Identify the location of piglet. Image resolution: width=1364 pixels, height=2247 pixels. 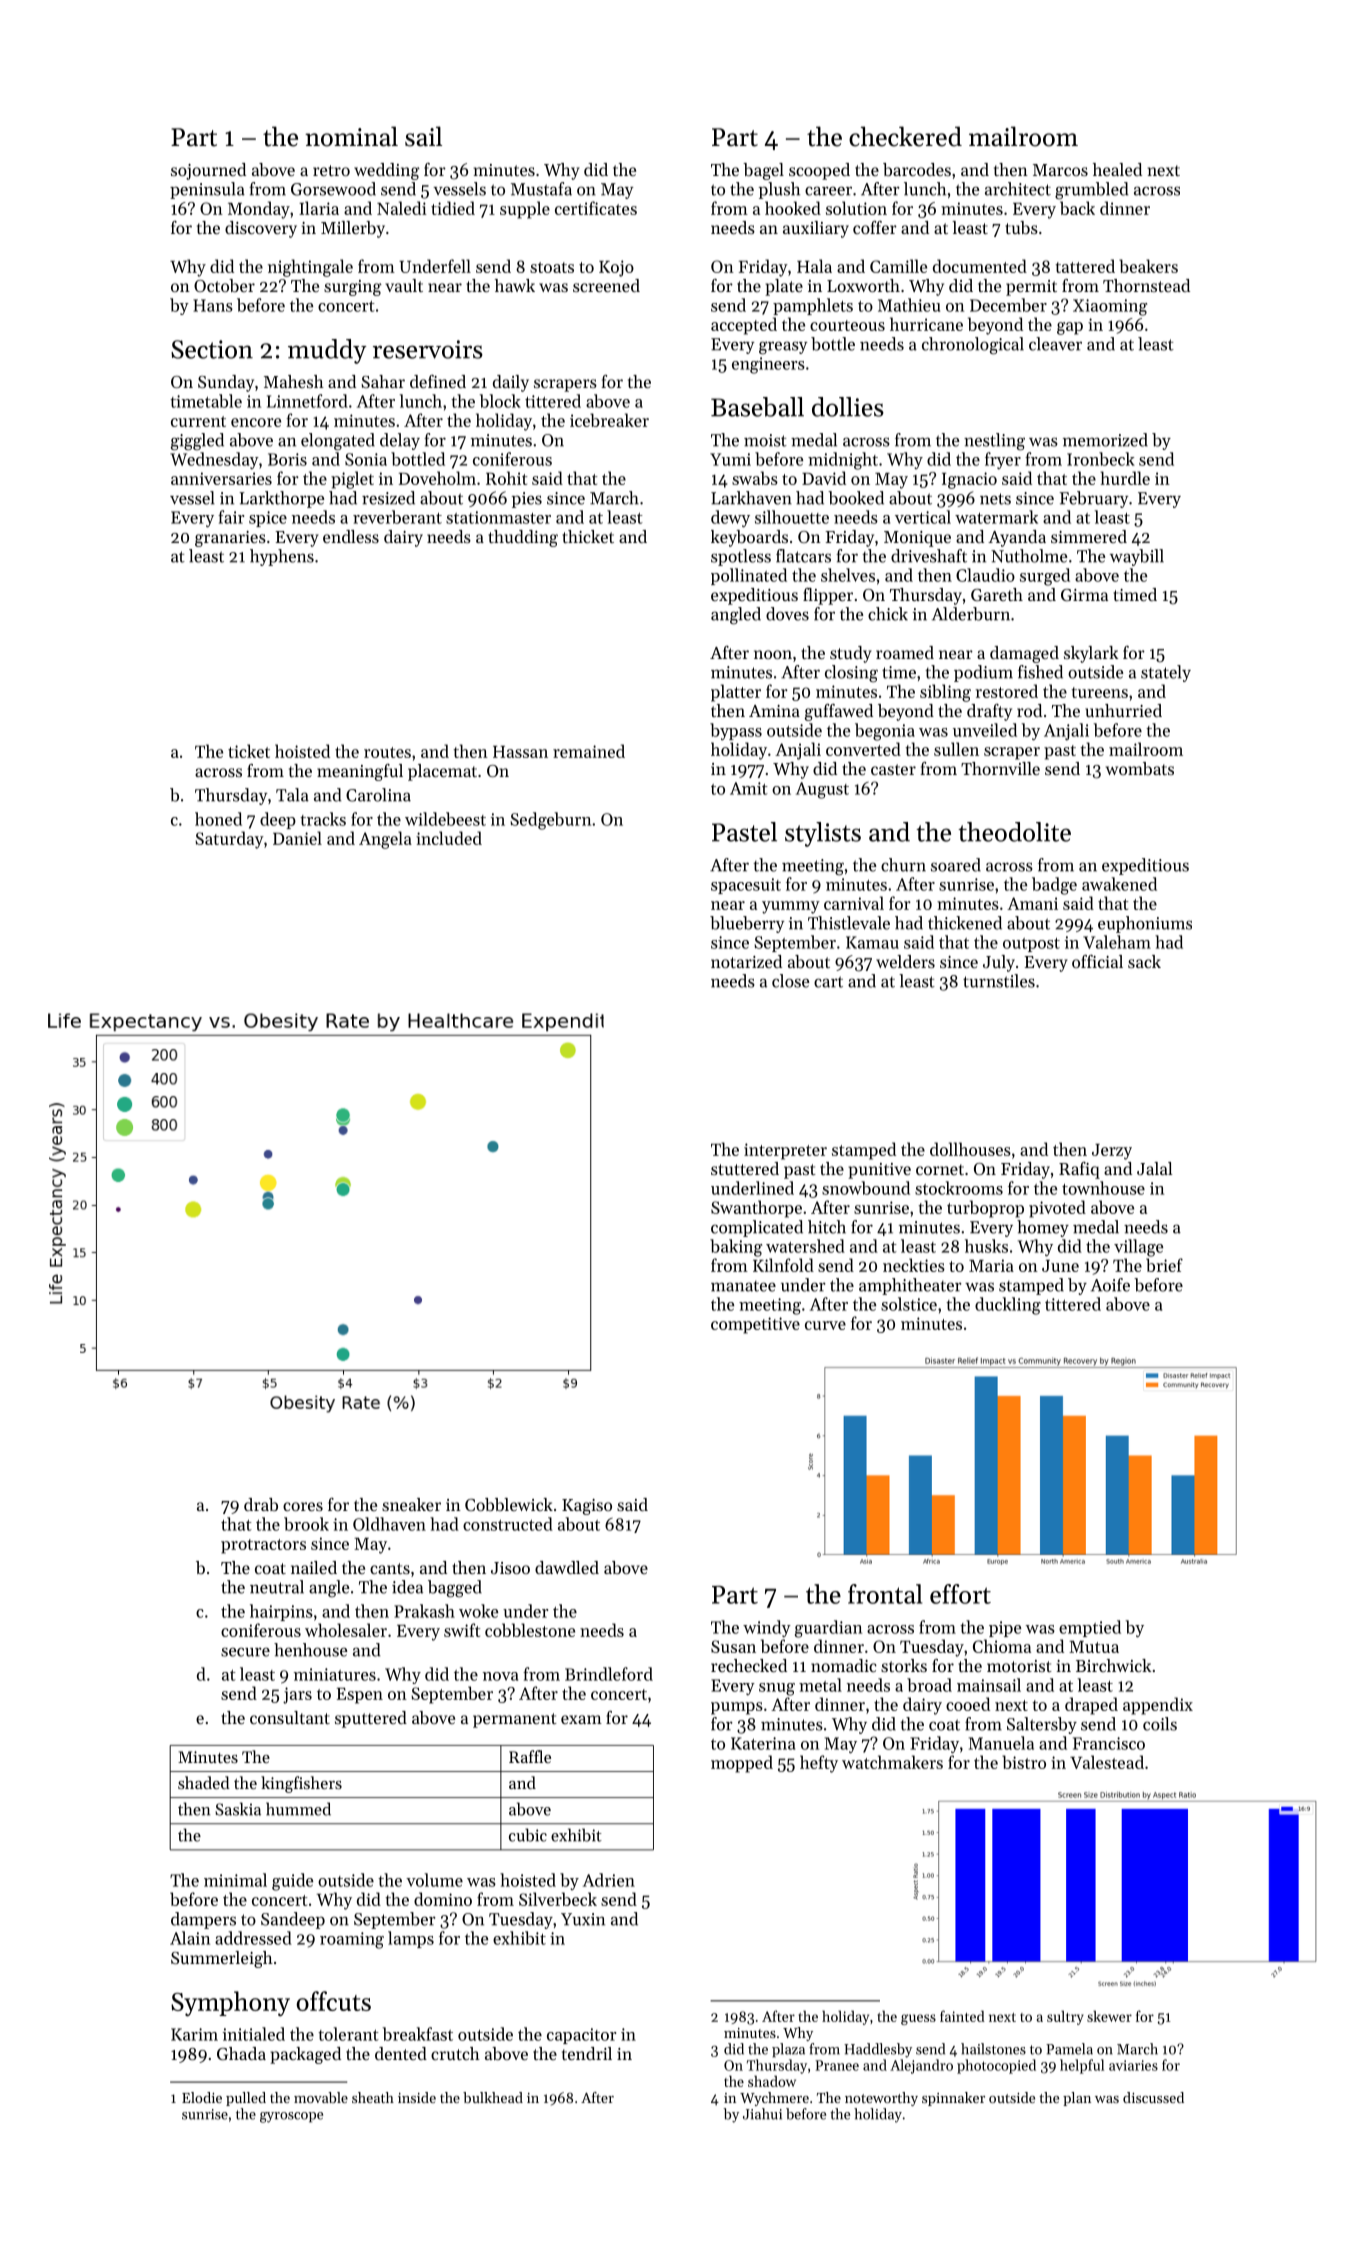
(352, 480).
